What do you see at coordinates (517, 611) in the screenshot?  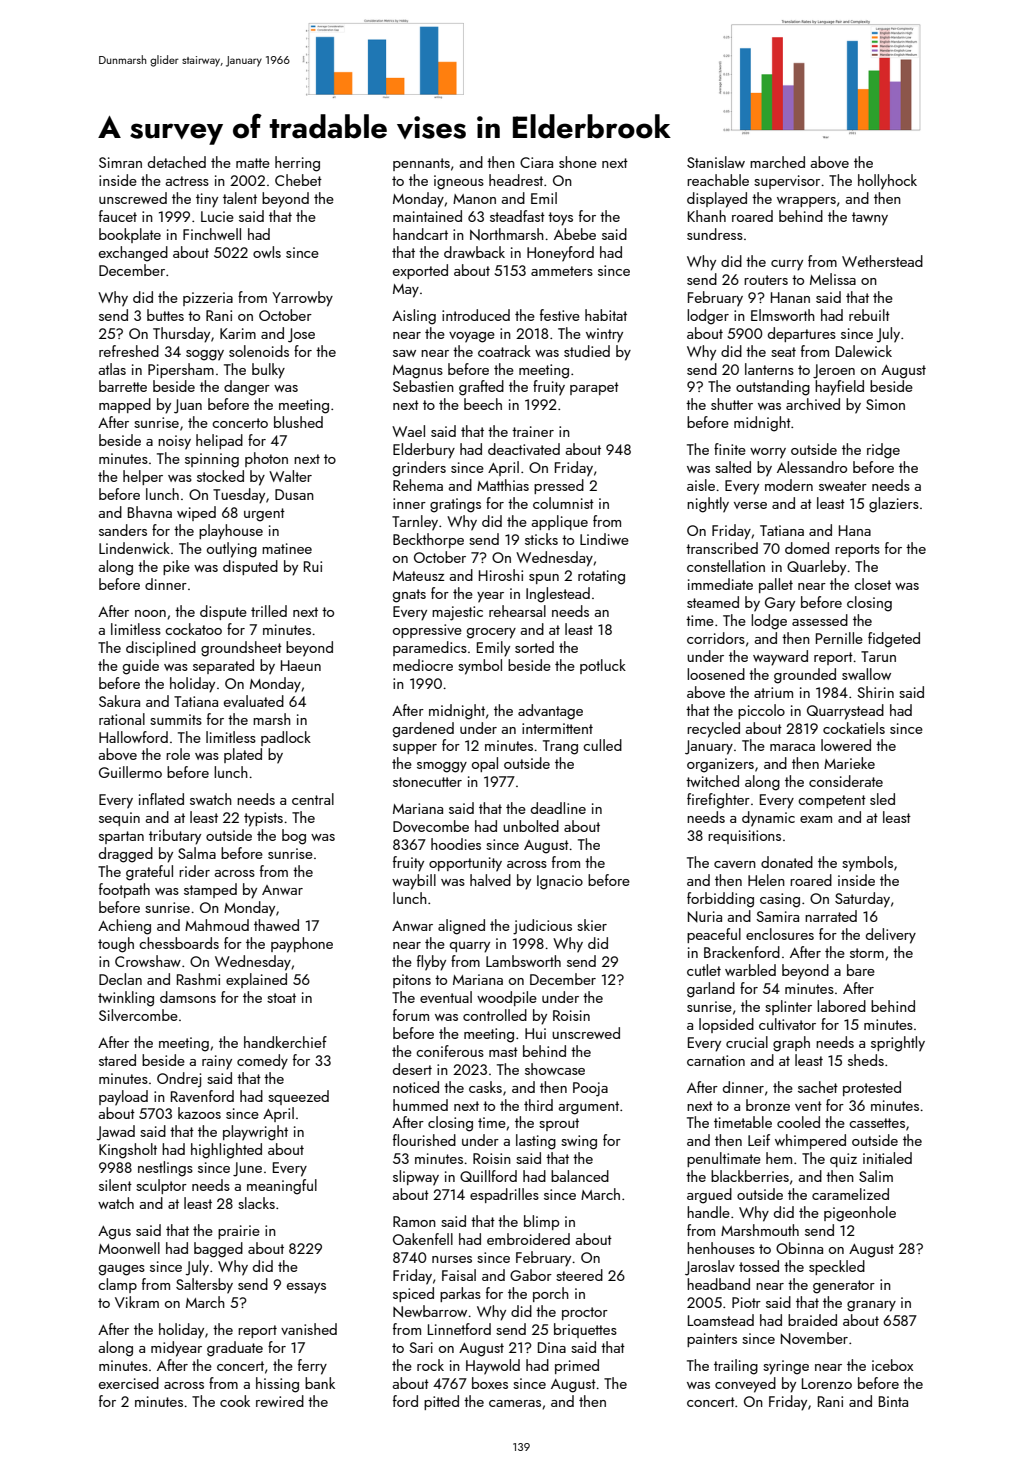 I see `rehearsal` at bounding box center [517, 611].
